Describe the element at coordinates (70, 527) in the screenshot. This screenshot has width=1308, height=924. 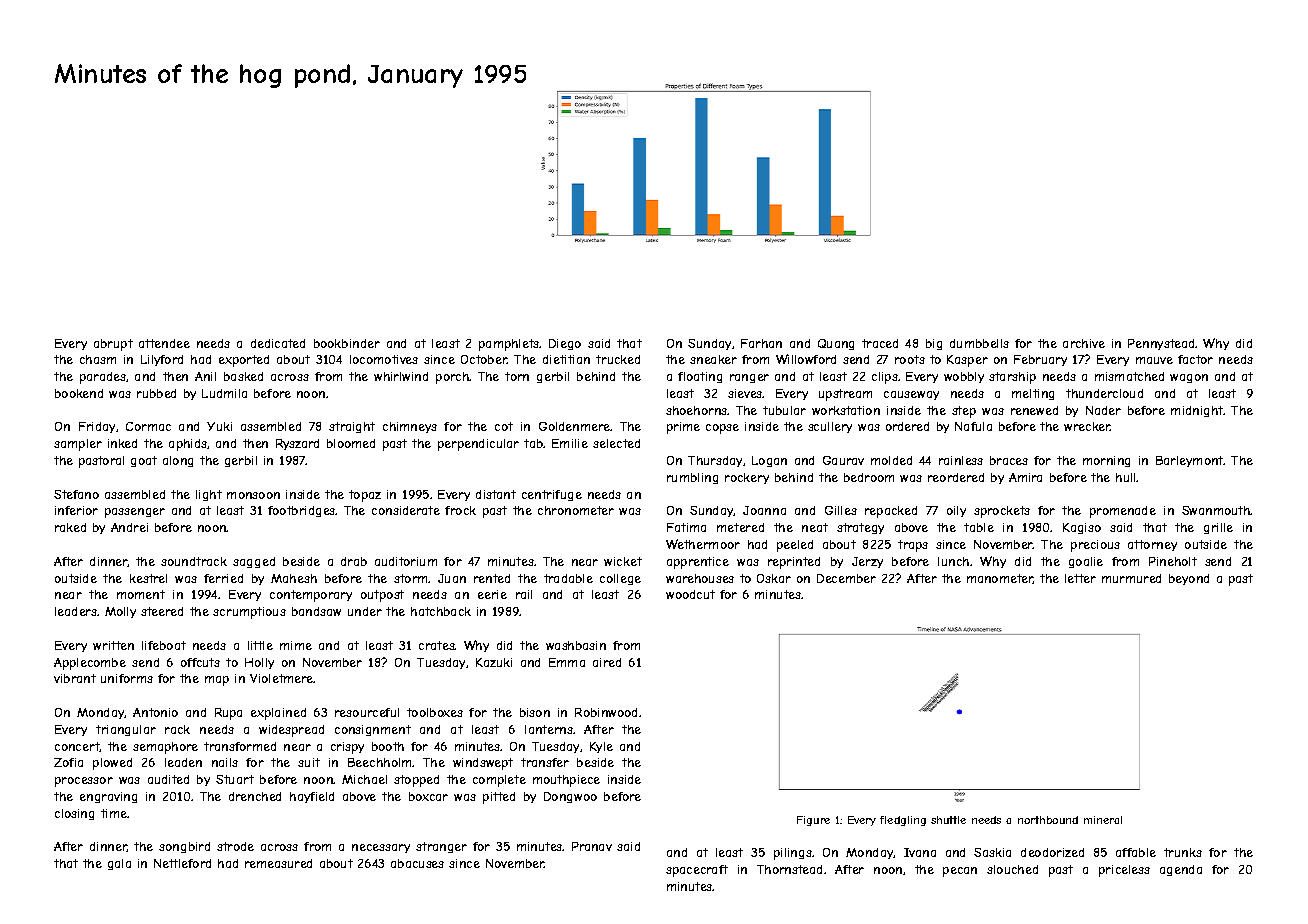
I see `raked` at that location.
